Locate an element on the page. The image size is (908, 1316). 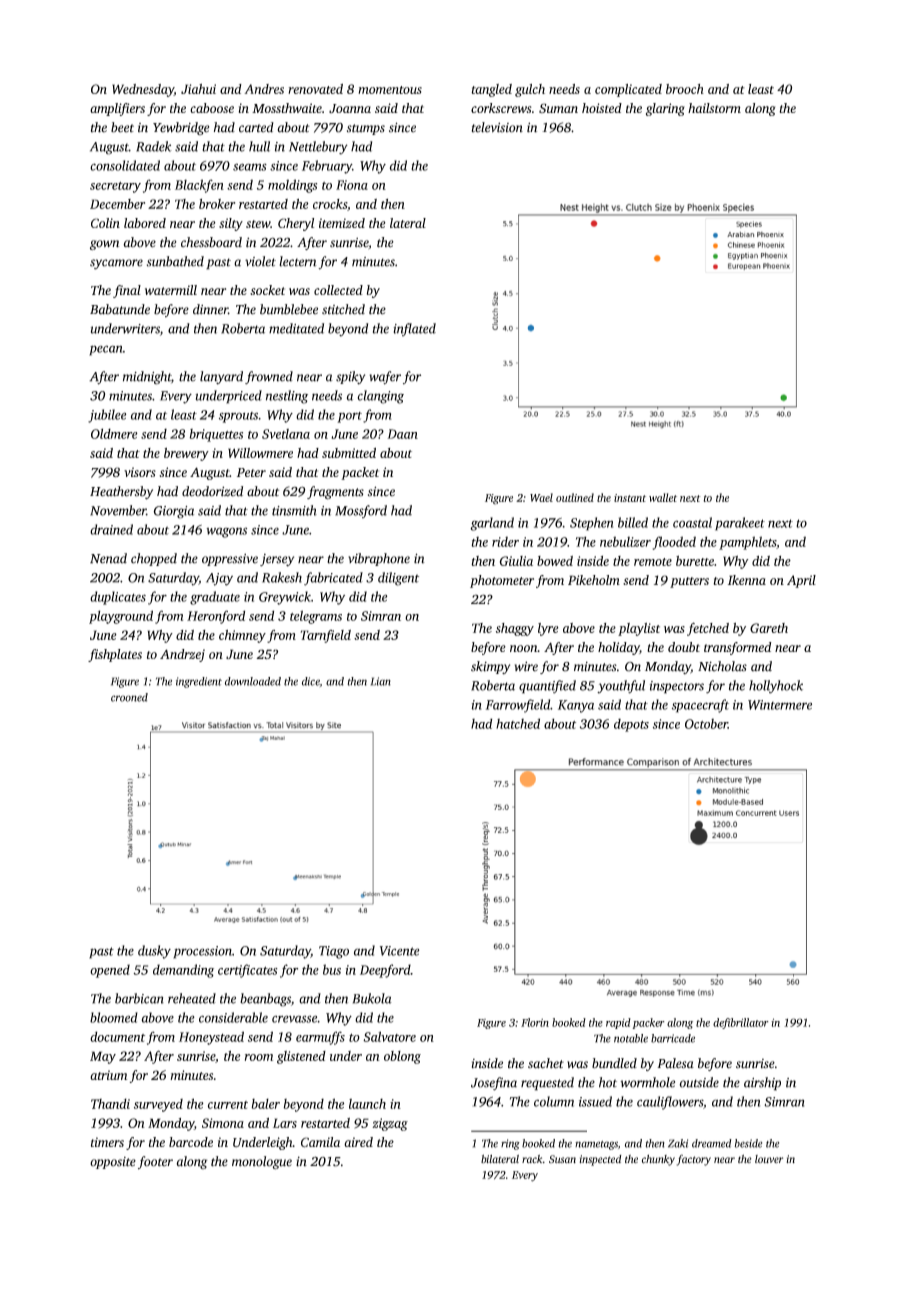
tinsmith is located at coordinates (294, 510).
